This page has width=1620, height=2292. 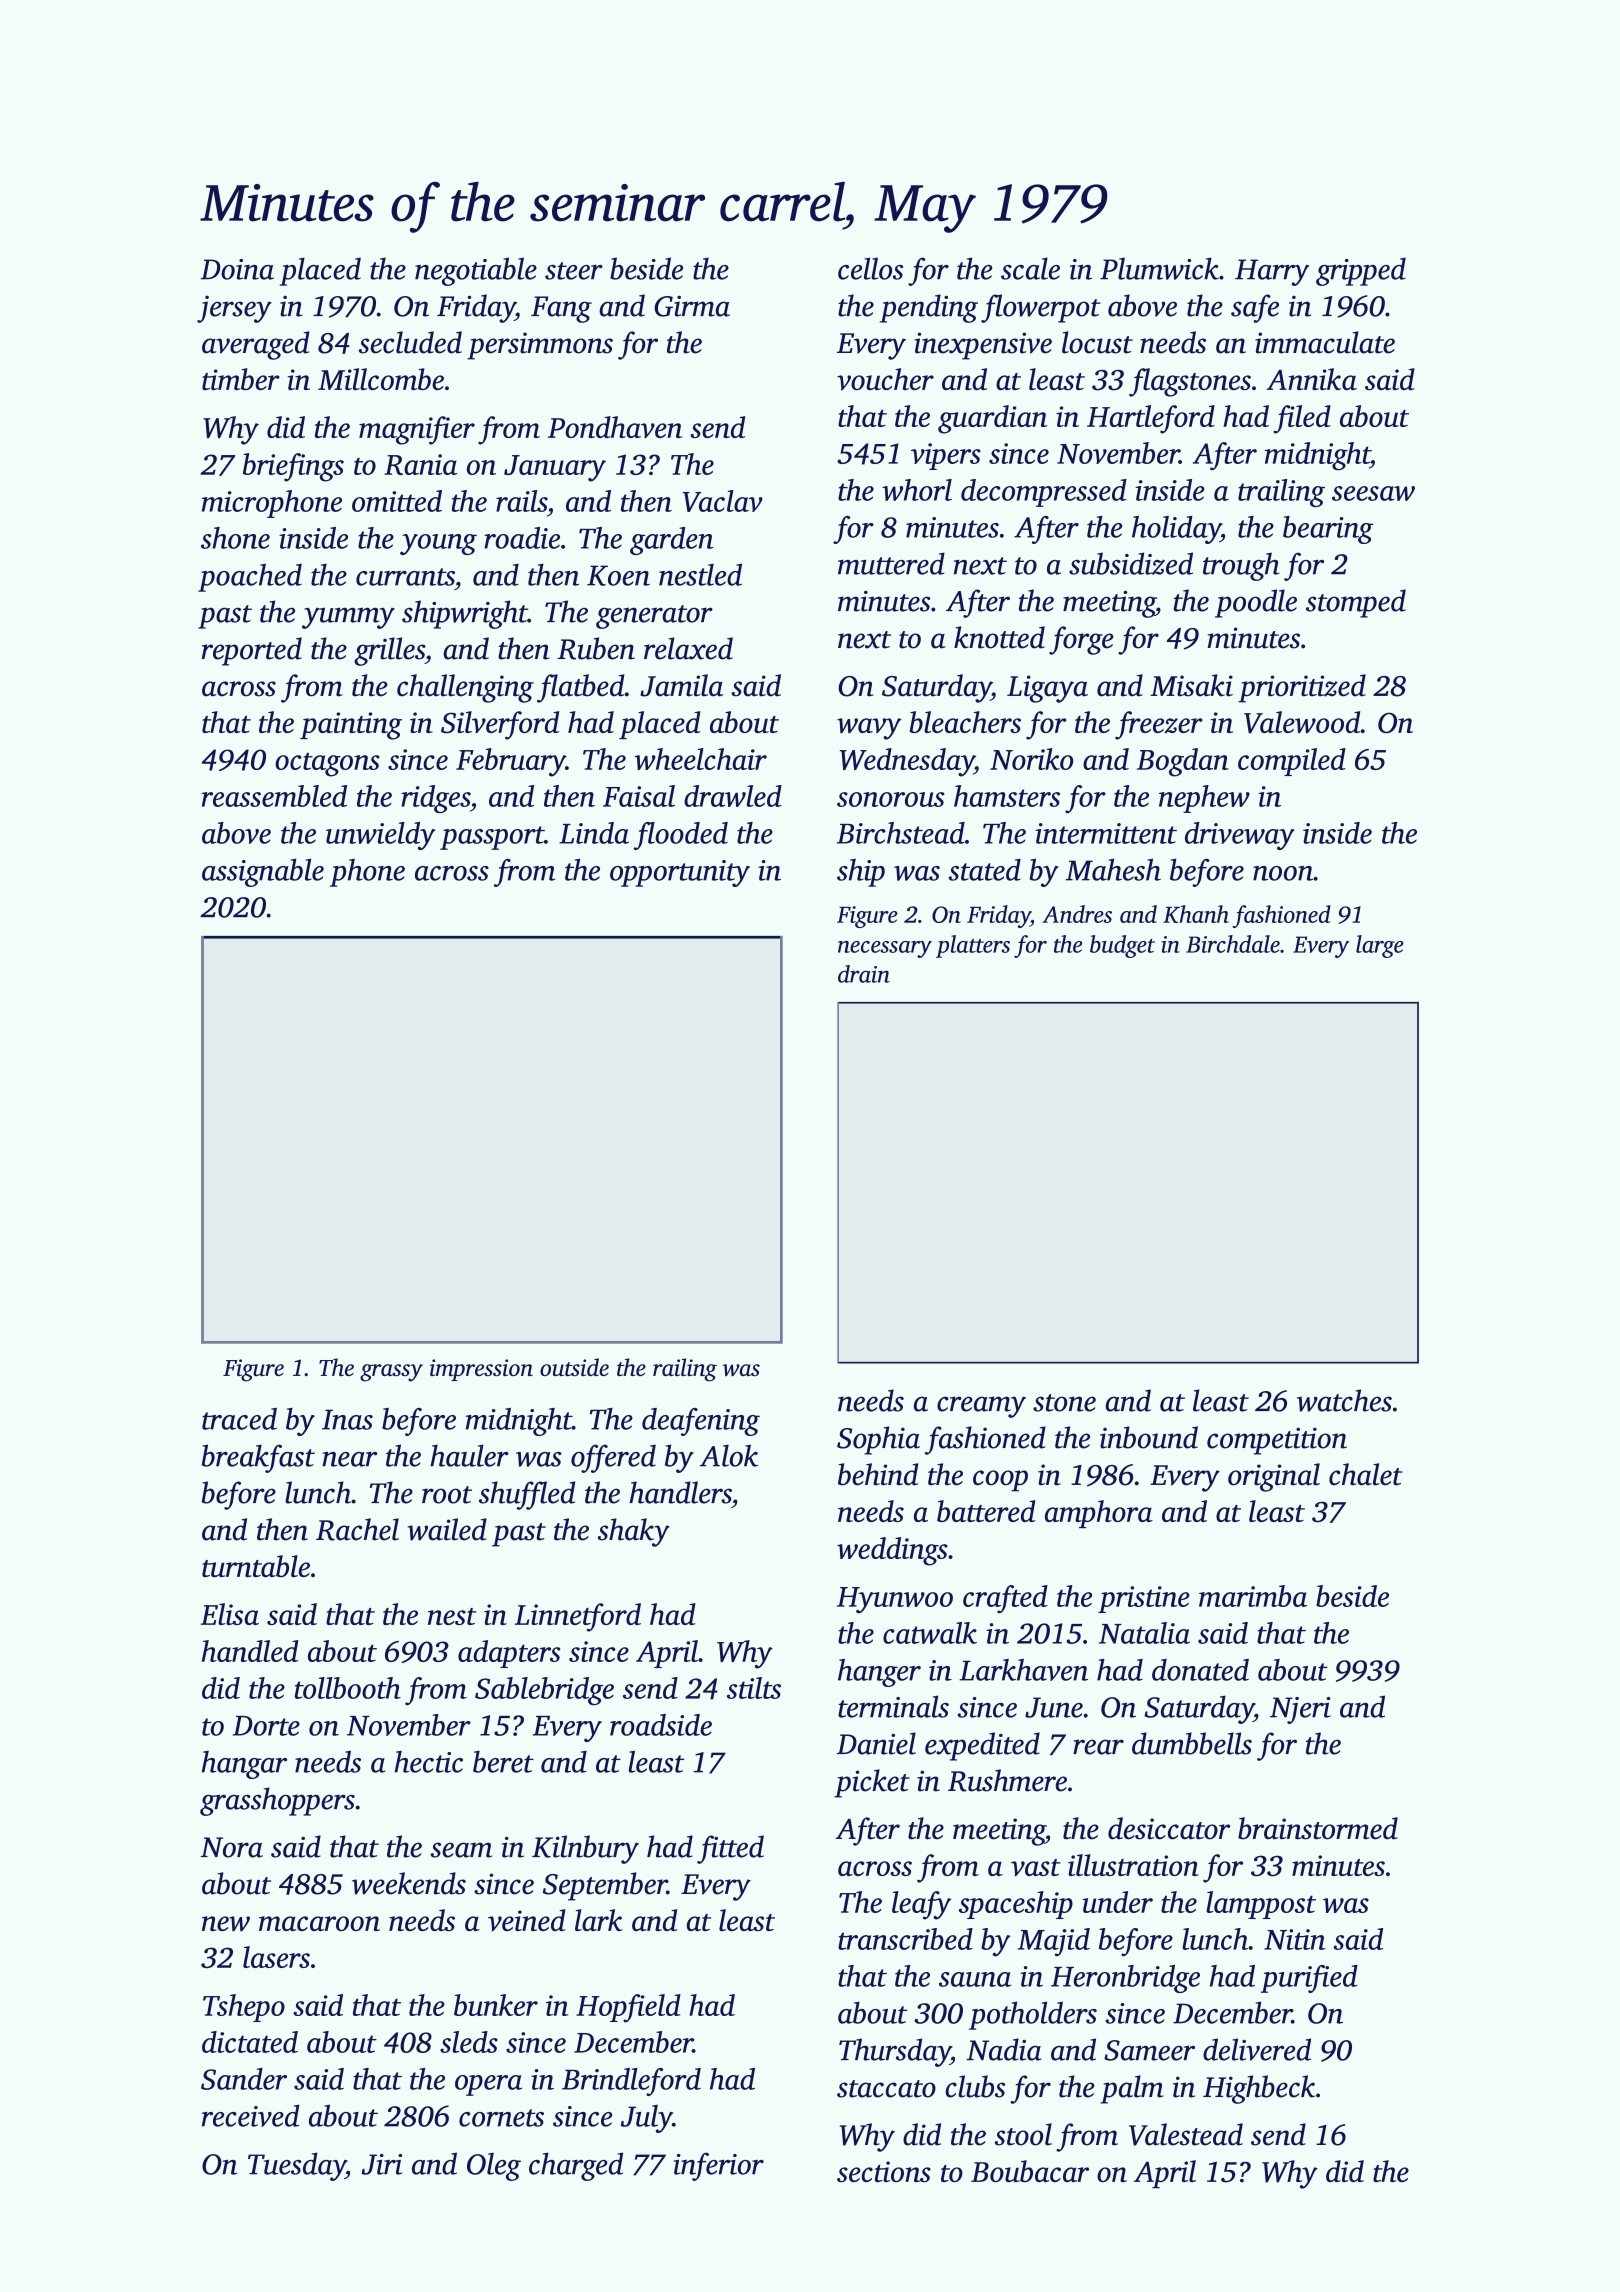 What do you see at coordinates (680, 873) in the page?
I see `opportunity` at bounding box center [680, 873].
